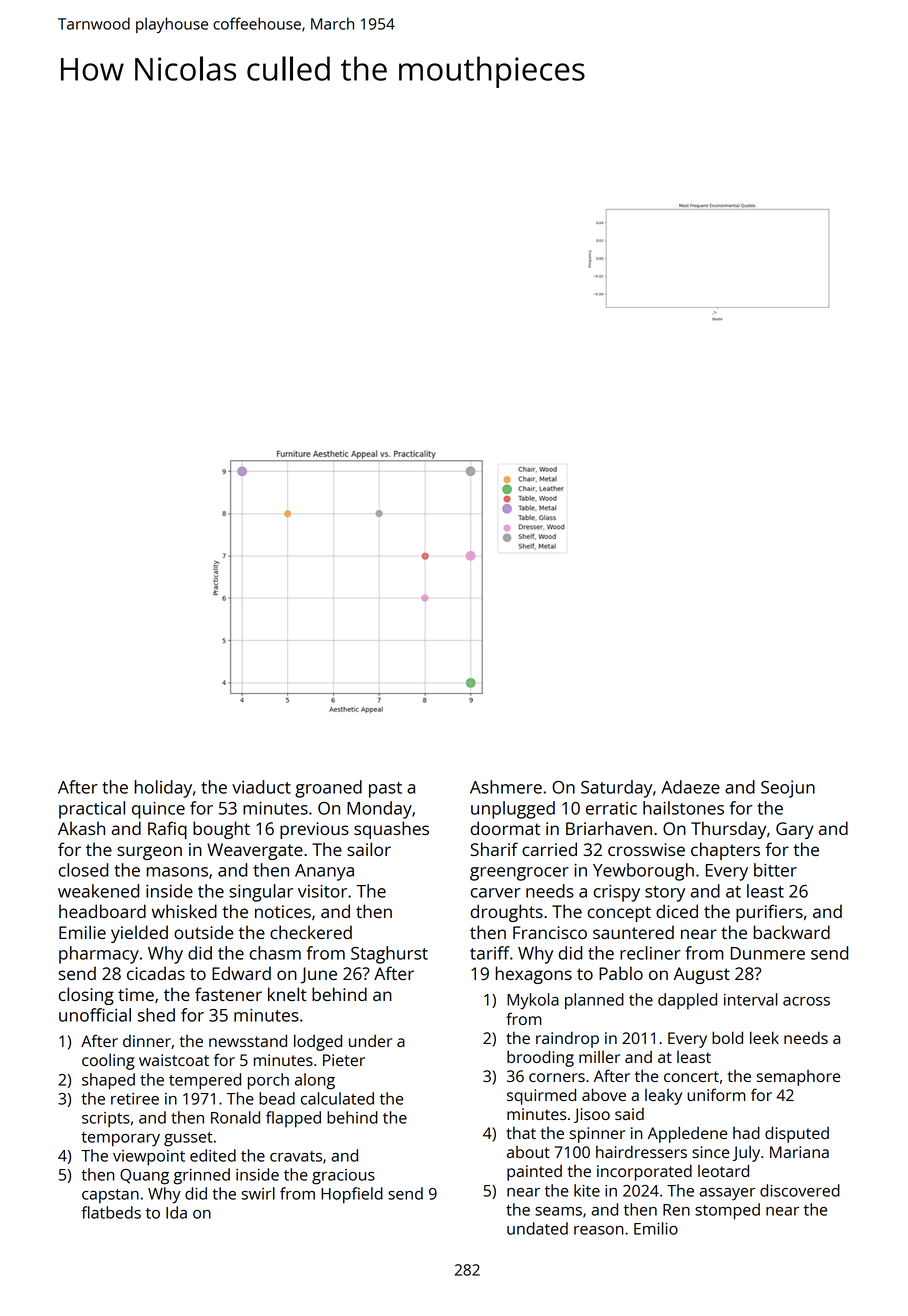 Image resolution: width=908 pixels, height=1316 pixels. Describe the element at coordinates (775, 870) in the screenshot. I see `bitter` at that location.
